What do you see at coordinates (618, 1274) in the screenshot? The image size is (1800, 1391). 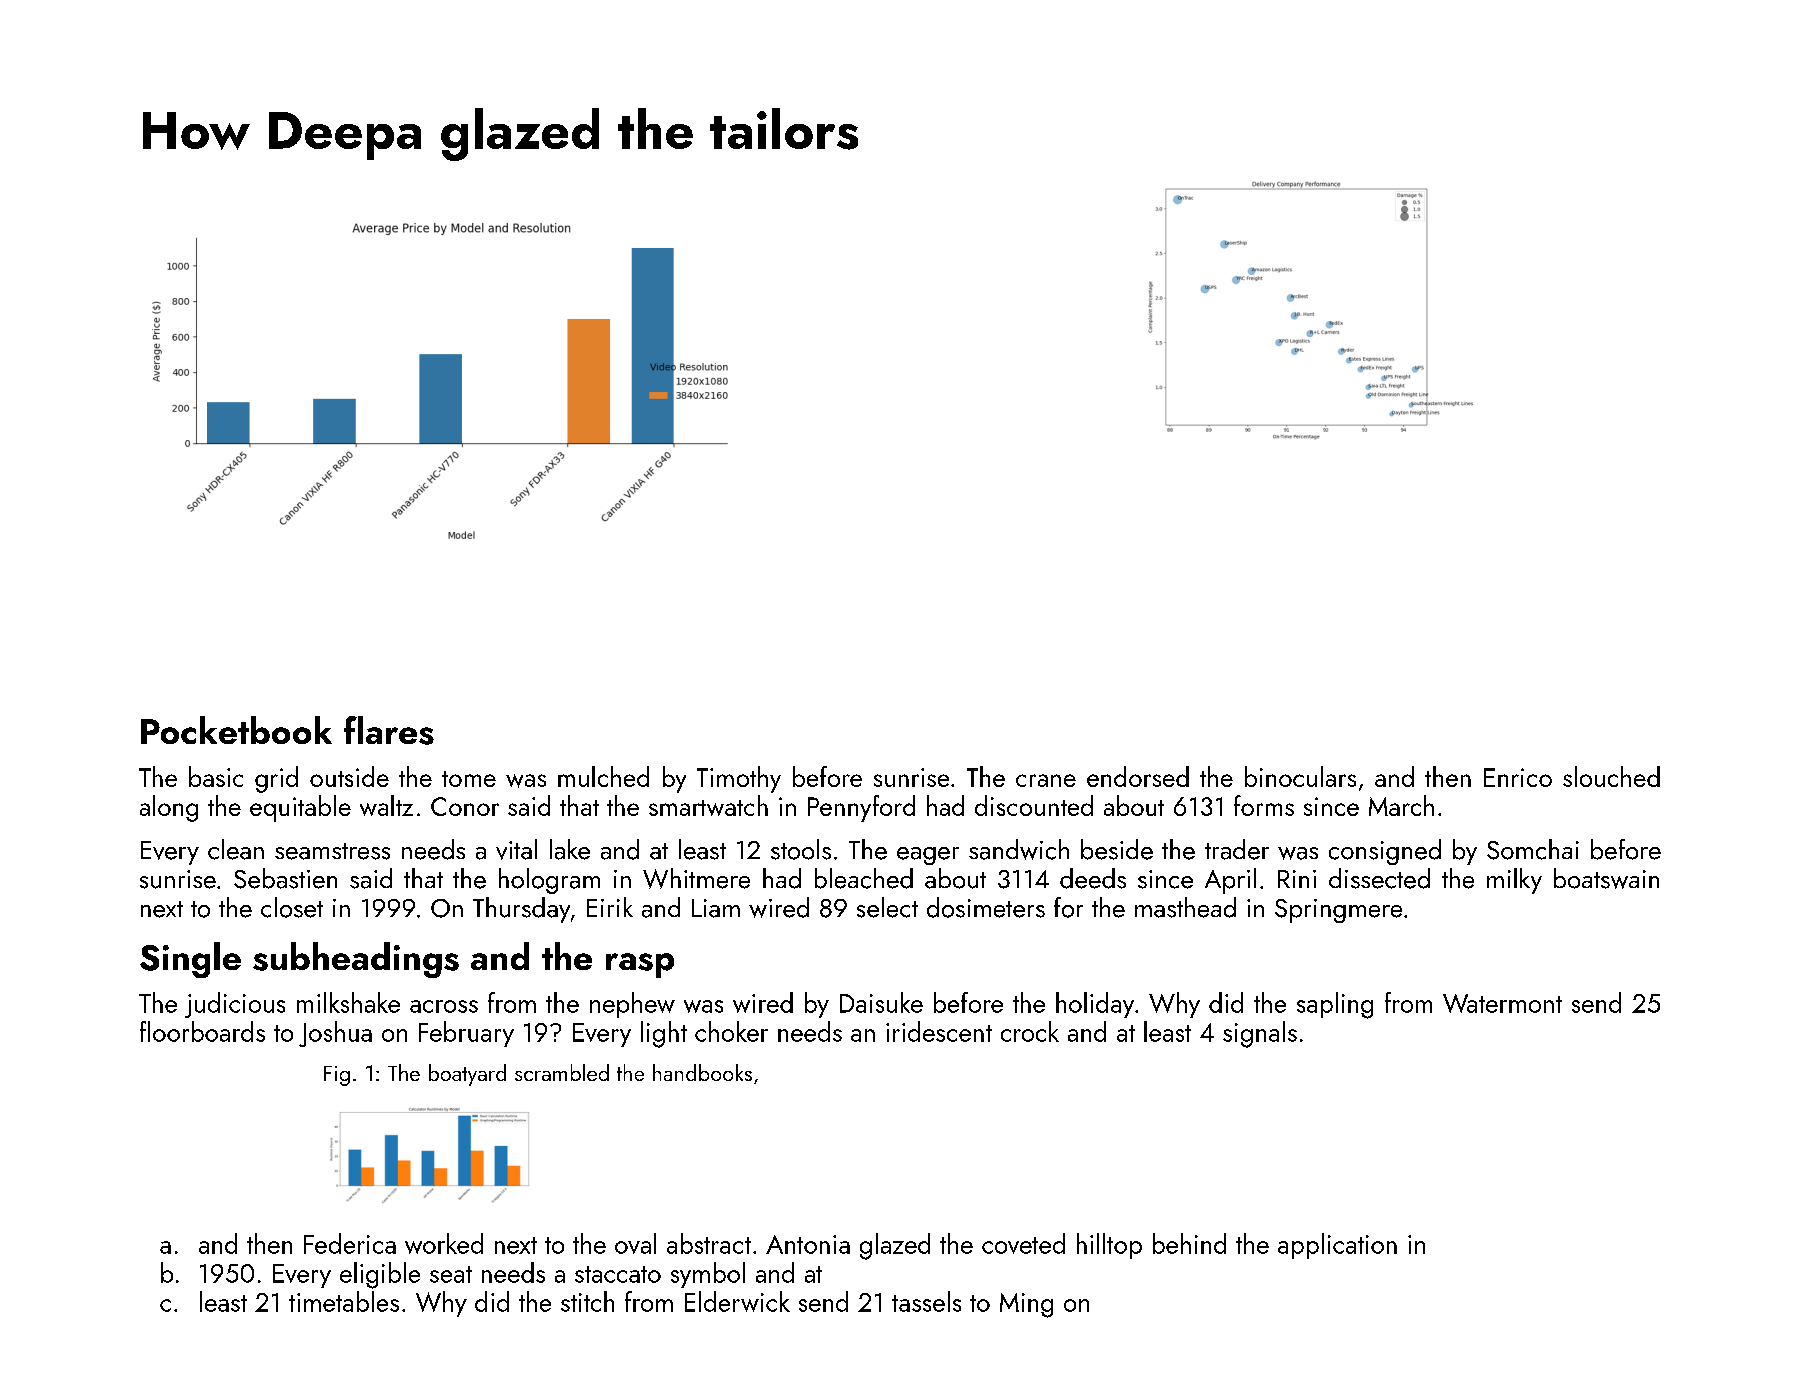 I see `staccato` at bounding box center [618, 1274].
